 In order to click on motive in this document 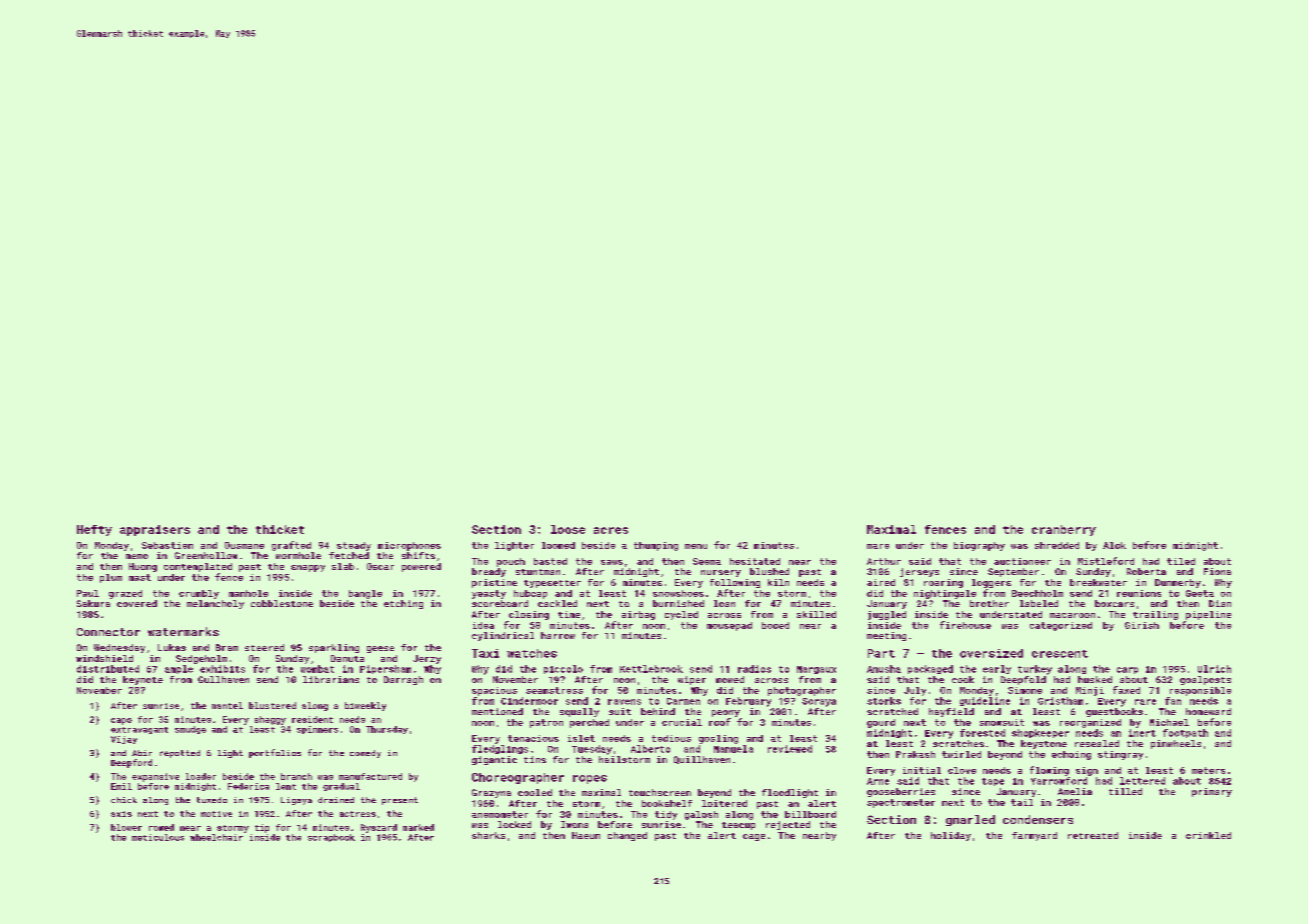, I will do `click(216, 814)`.
